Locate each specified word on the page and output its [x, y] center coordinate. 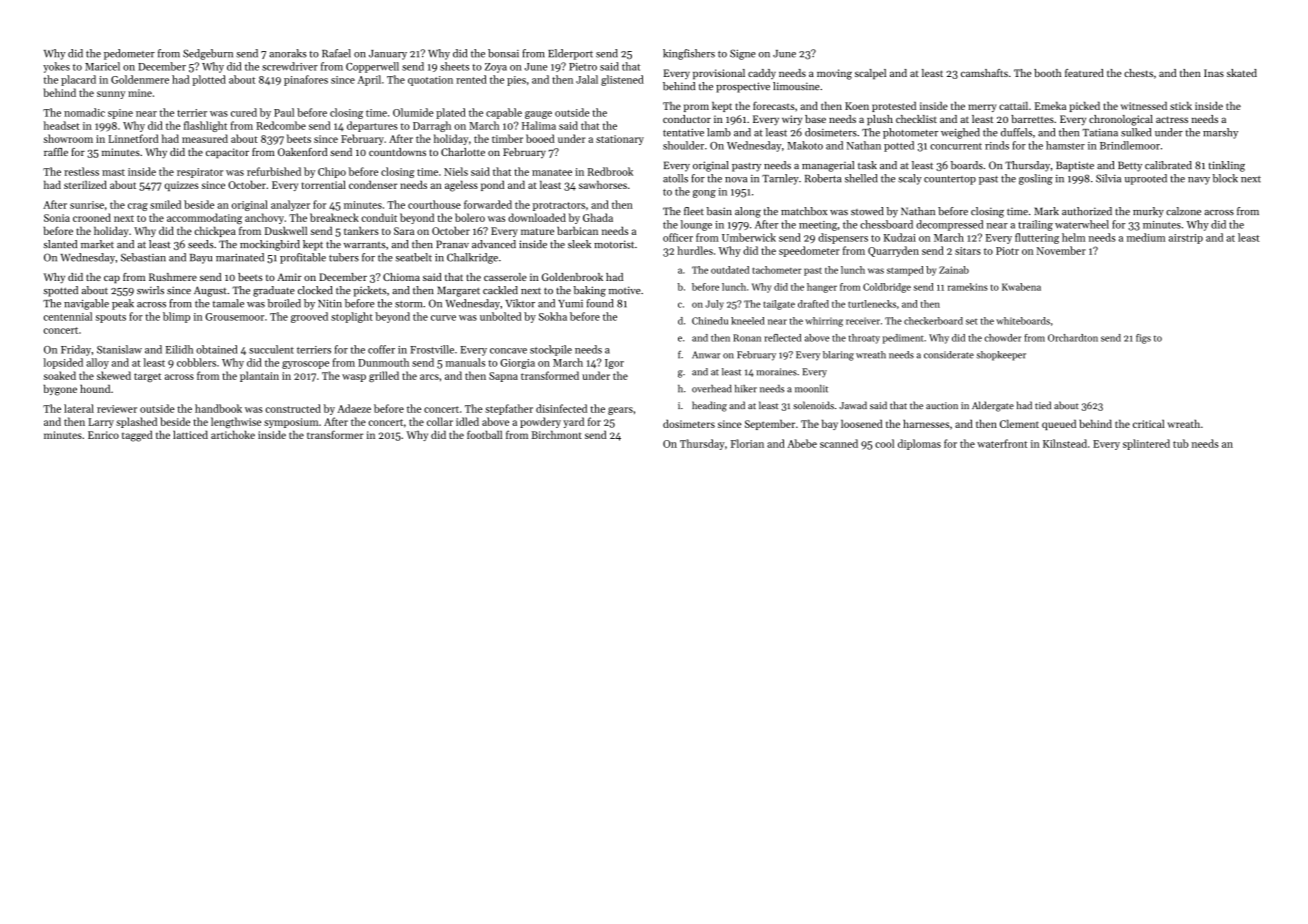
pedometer [129, 54]
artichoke [233, 434]
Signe [743, 54]
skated [1242, 73]
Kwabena [1021, 287]
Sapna [503, 377]
